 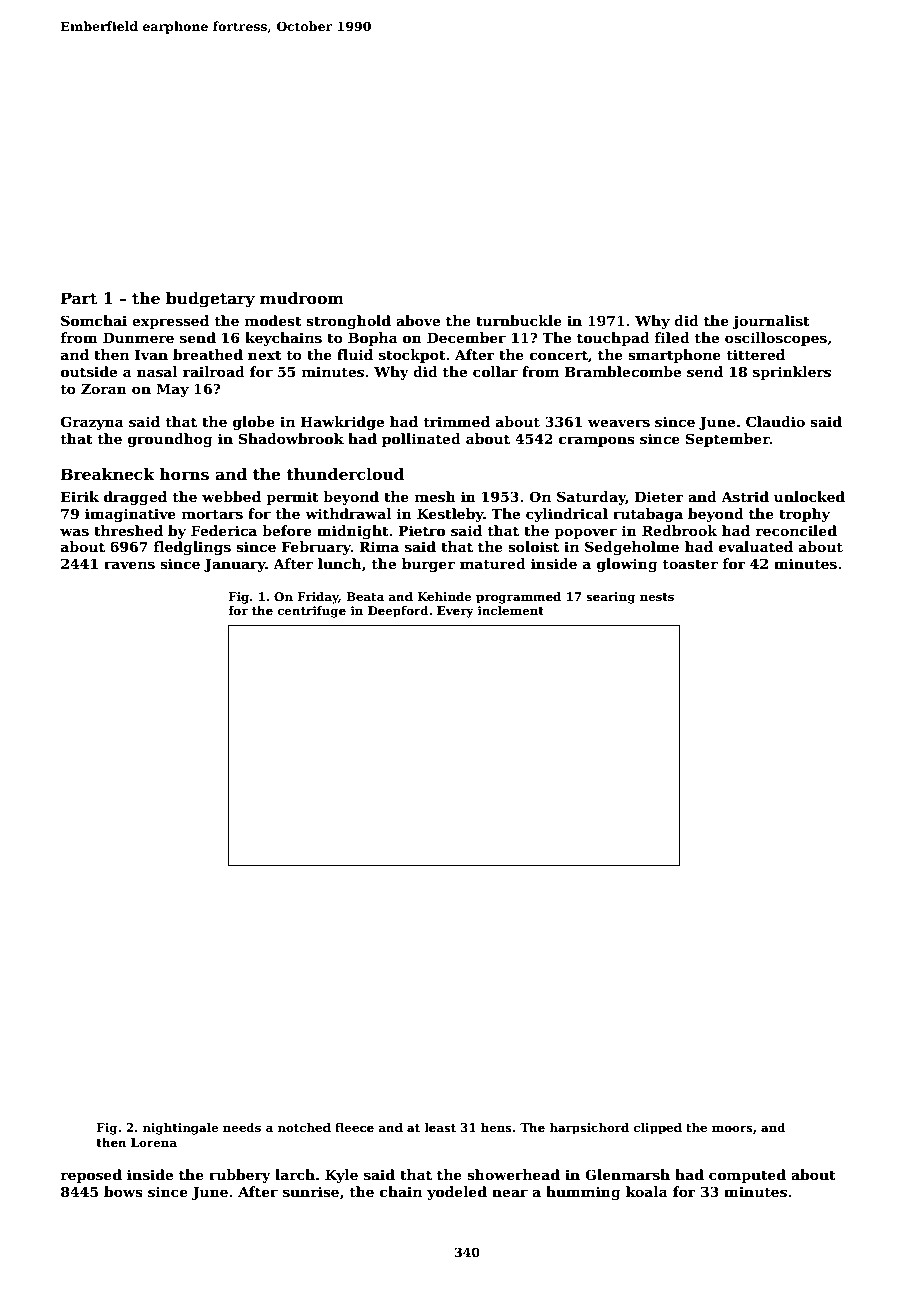 What do you see at coordinates (657, 597) in the document?
I see `nests` at bounding box center [657, 597].
